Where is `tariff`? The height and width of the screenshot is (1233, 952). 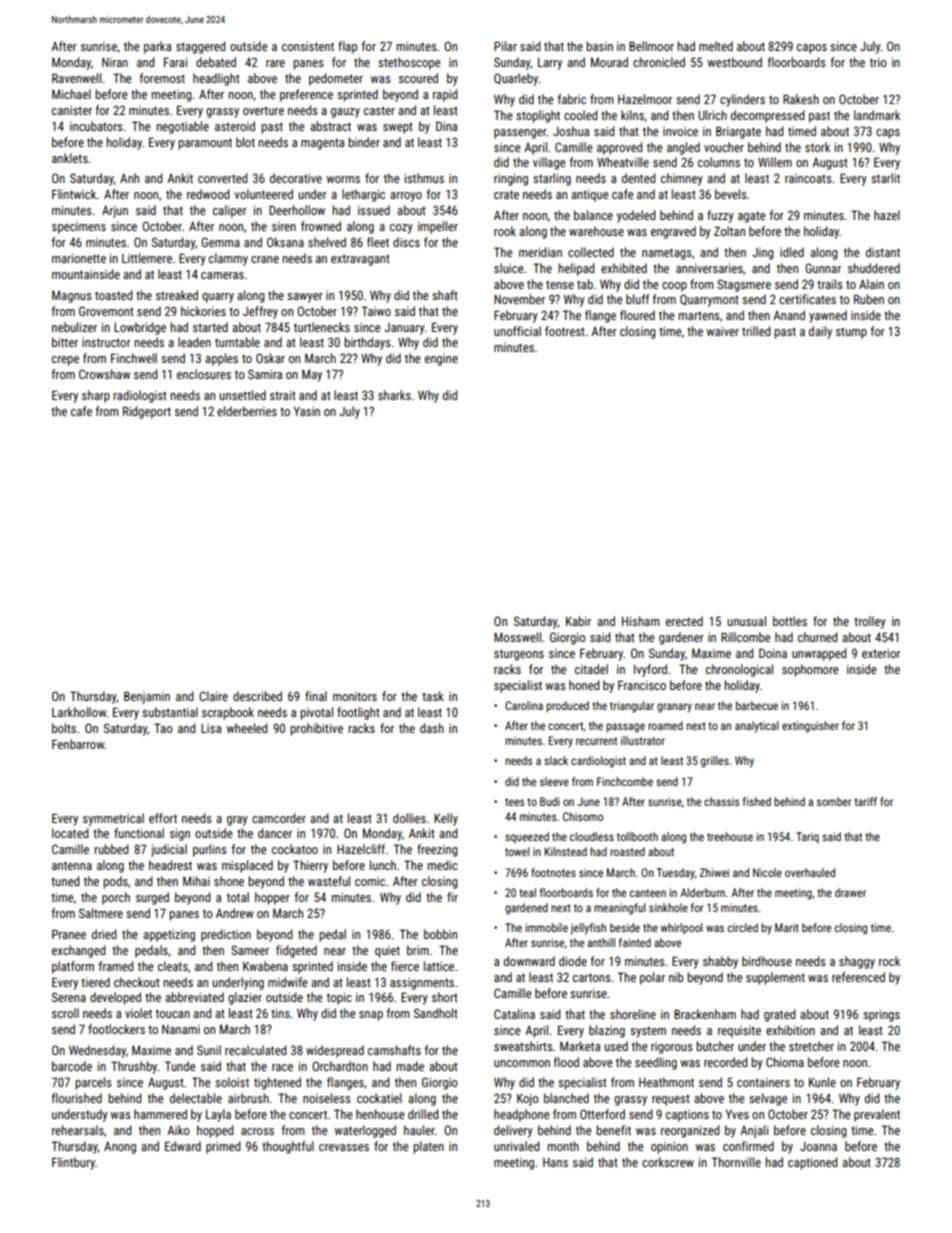 tariff is located at coordinates (865, 801).
